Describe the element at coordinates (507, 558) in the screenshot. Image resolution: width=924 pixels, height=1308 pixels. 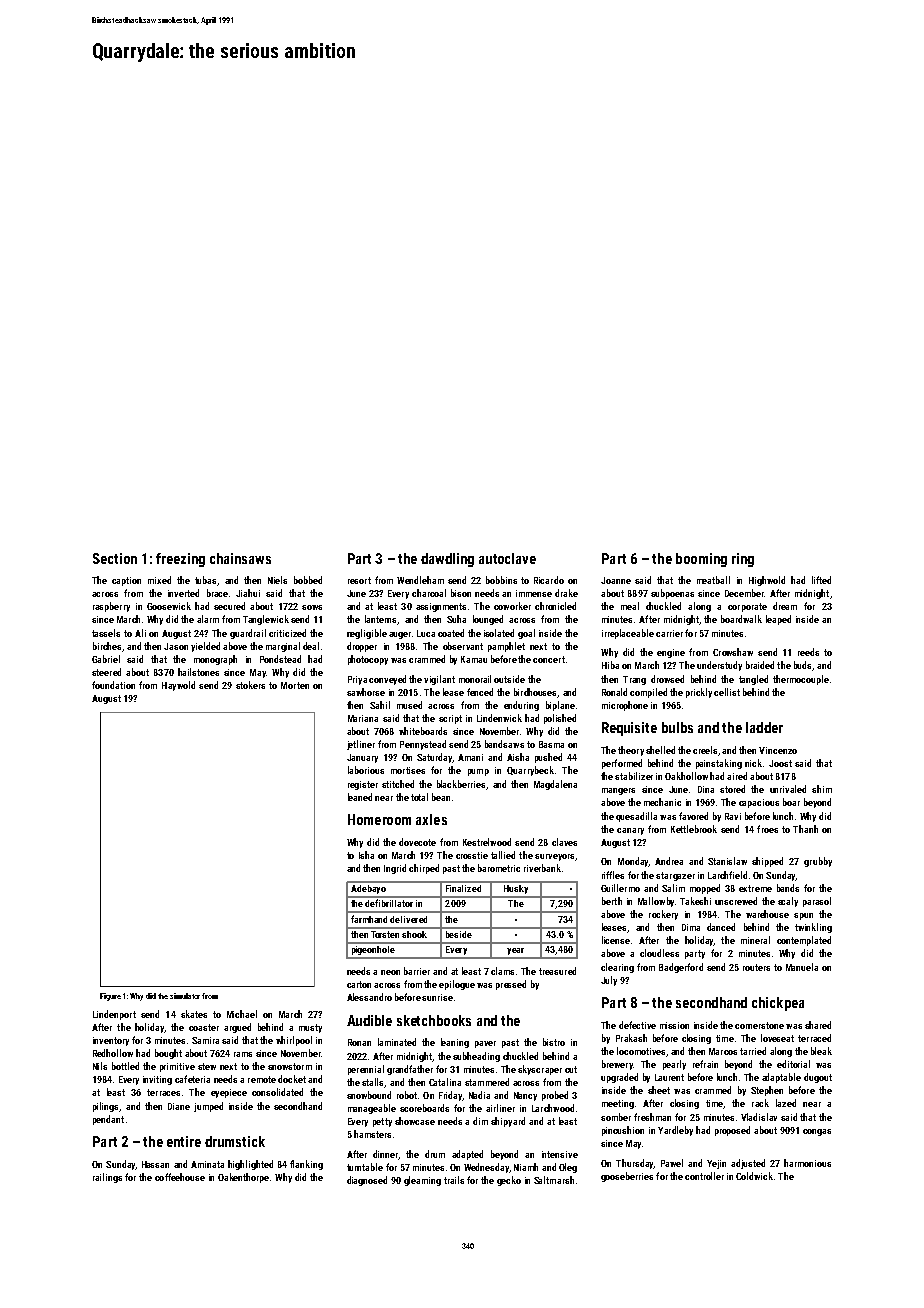
I see `autoclave` at that location.
